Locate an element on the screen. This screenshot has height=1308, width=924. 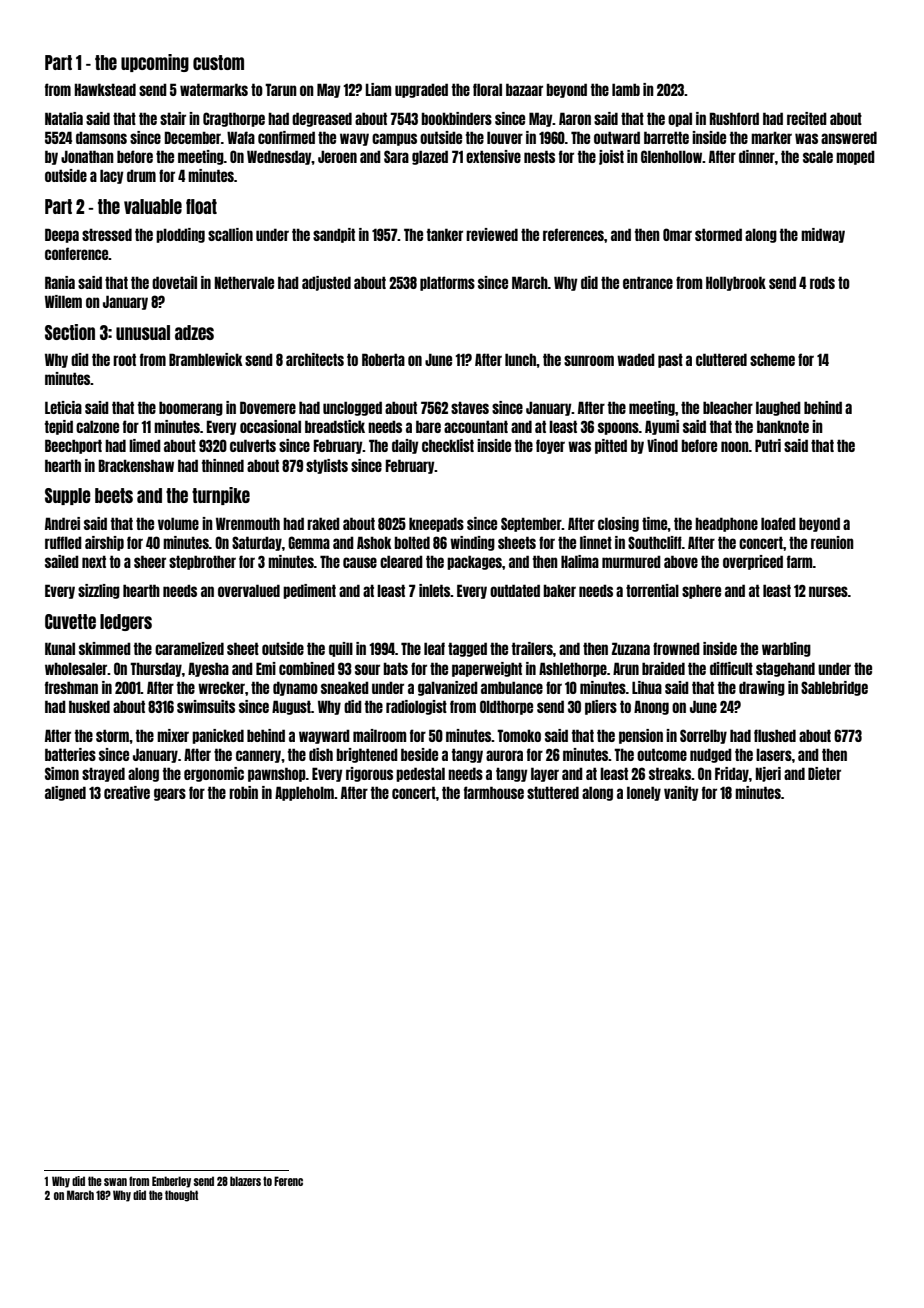
blazers is located at coordinates (245, 1181).
